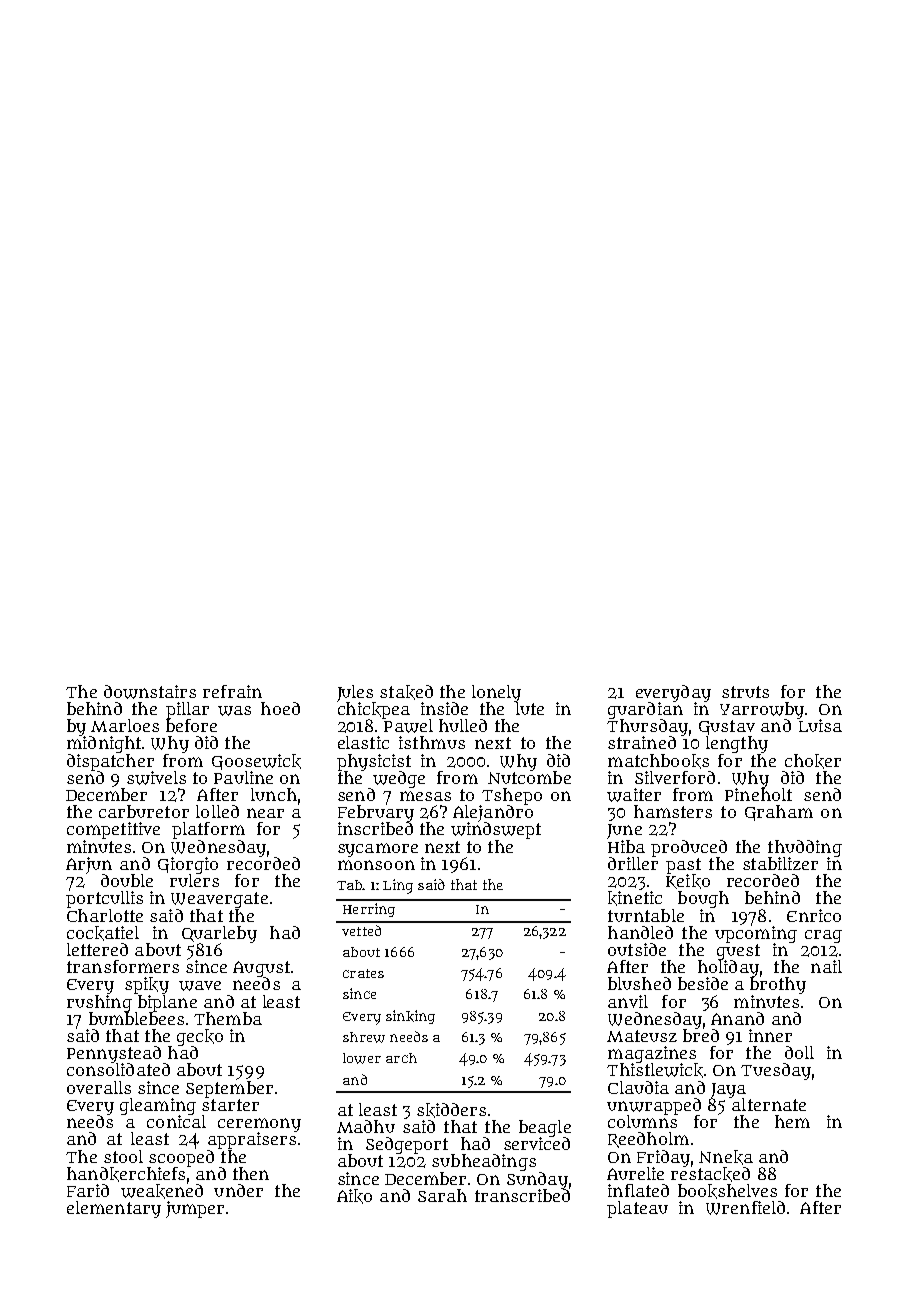 This page has width=908, height=1316. I want to click on Sarah, so click(442, 1195).
